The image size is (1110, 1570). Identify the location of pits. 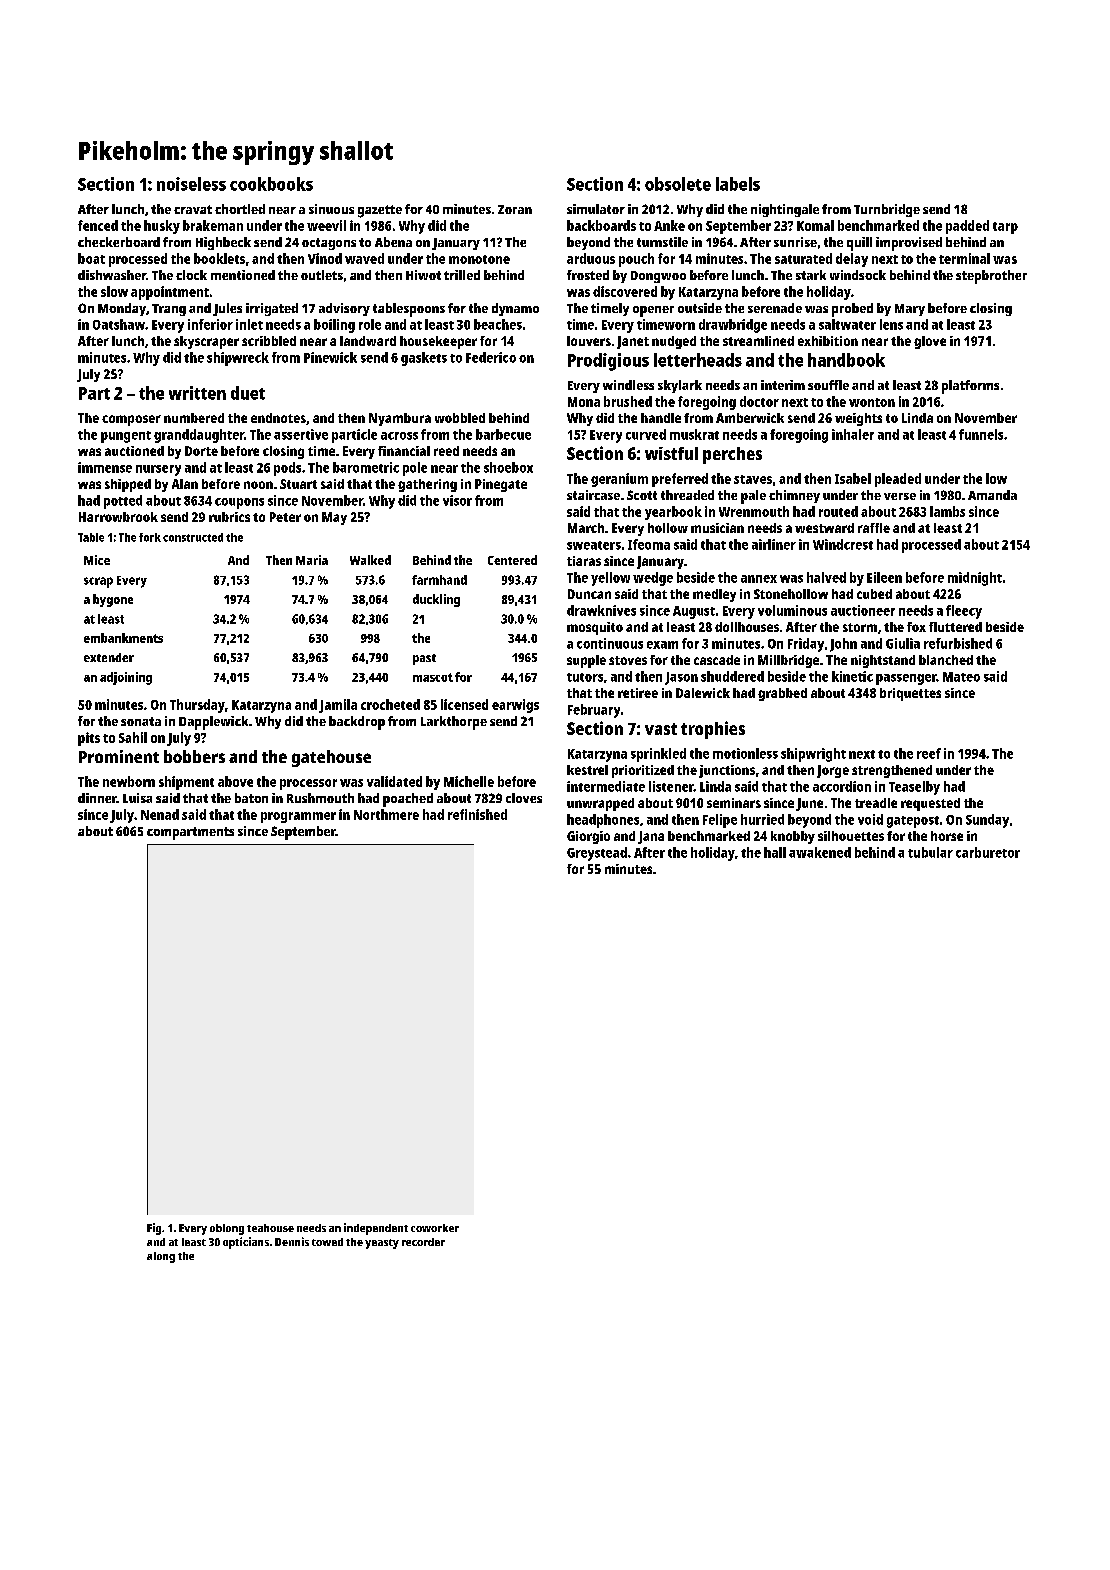
(89, 739).
